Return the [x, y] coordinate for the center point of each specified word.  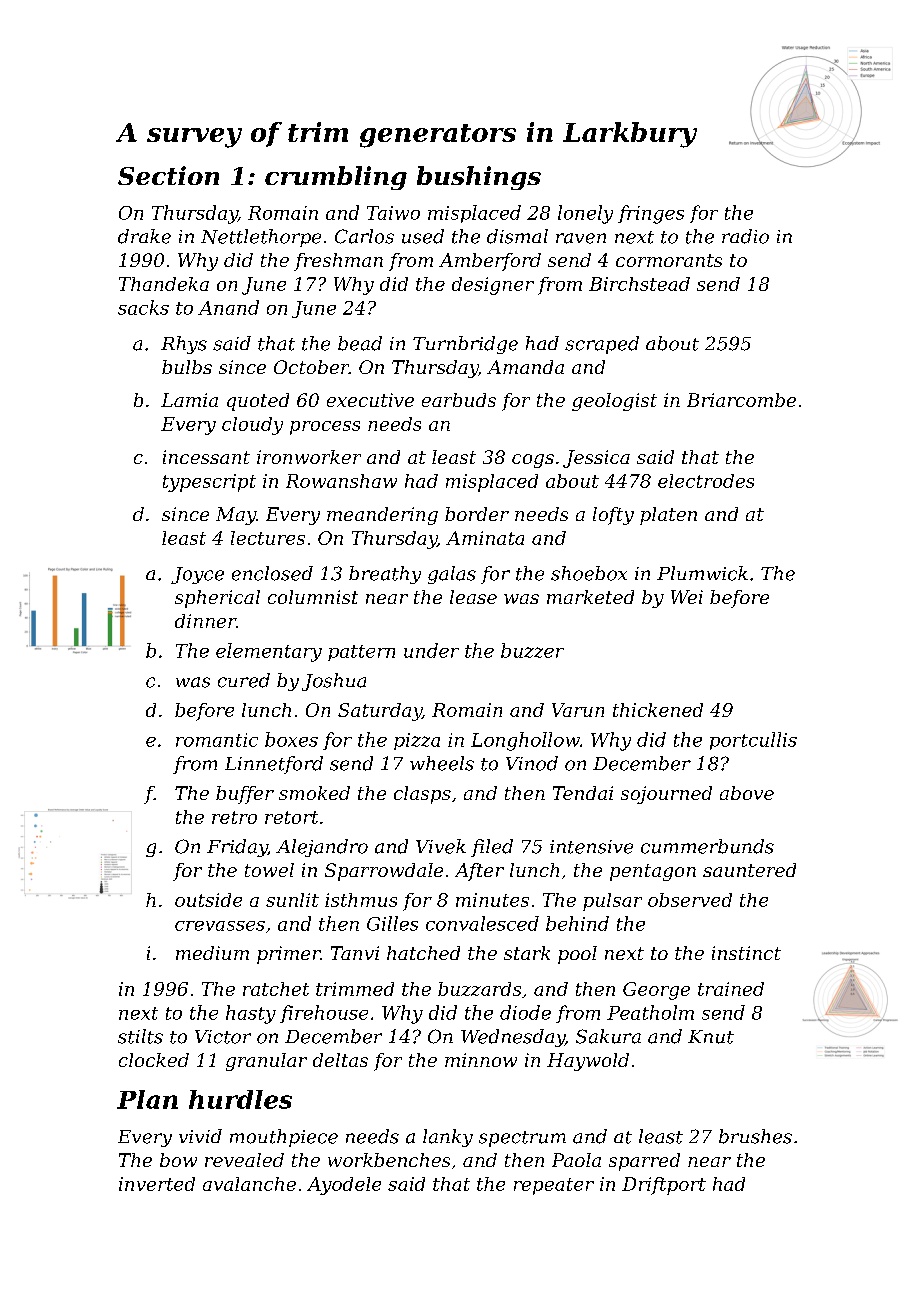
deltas [340, 1060]
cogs [533, 461]
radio [745, 236]
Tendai [583, 793]
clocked [154, 1060]
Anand [228, 307]
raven [581, 238]
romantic [217, 740]
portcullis [753, 741]
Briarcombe [741, 400]
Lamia [189, 400]
